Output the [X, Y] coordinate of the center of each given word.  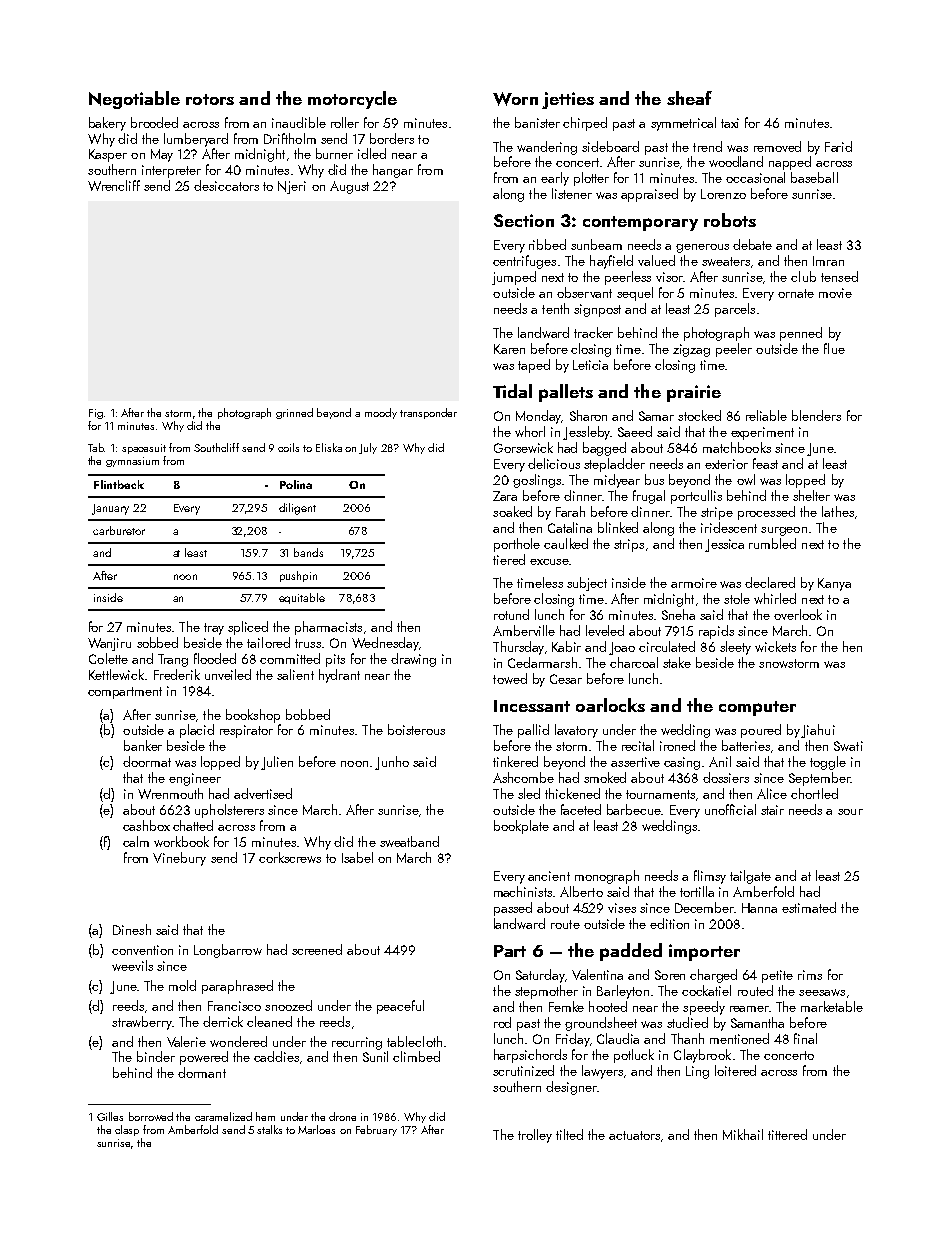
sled [529, 793]
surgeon [784, 531]
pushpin [298, 576]
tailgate [750, 877]
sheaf [689, 98]
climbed [416, 1056]
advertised [263, 793]
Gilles [110, 1116]
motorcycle [352, 100]
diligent [297, 509]
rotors [210, 99]
